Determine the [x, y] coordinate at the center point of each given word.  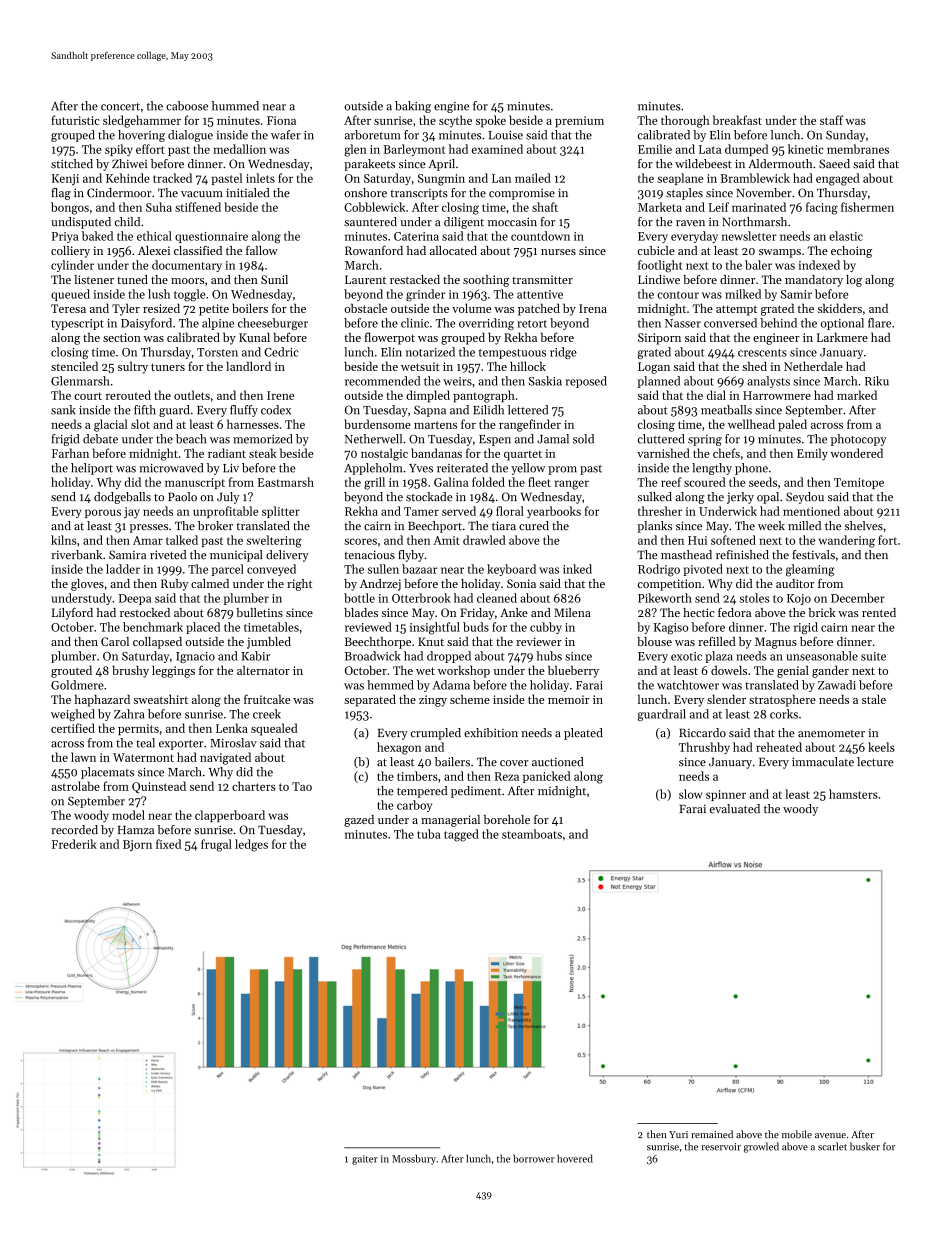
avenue [830, 1135]
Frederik [74, 844]
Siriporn [659, 339]
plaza [719, 657]
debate [100, 439]
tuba [428, 834]
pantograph [484, 396]
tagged [461, 835]
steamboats [532, 834]
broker [215, 526]
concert [120, 107]
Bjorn [137, 845]
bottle [359, 598]
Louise [506, 135]
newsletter [749, 236]
